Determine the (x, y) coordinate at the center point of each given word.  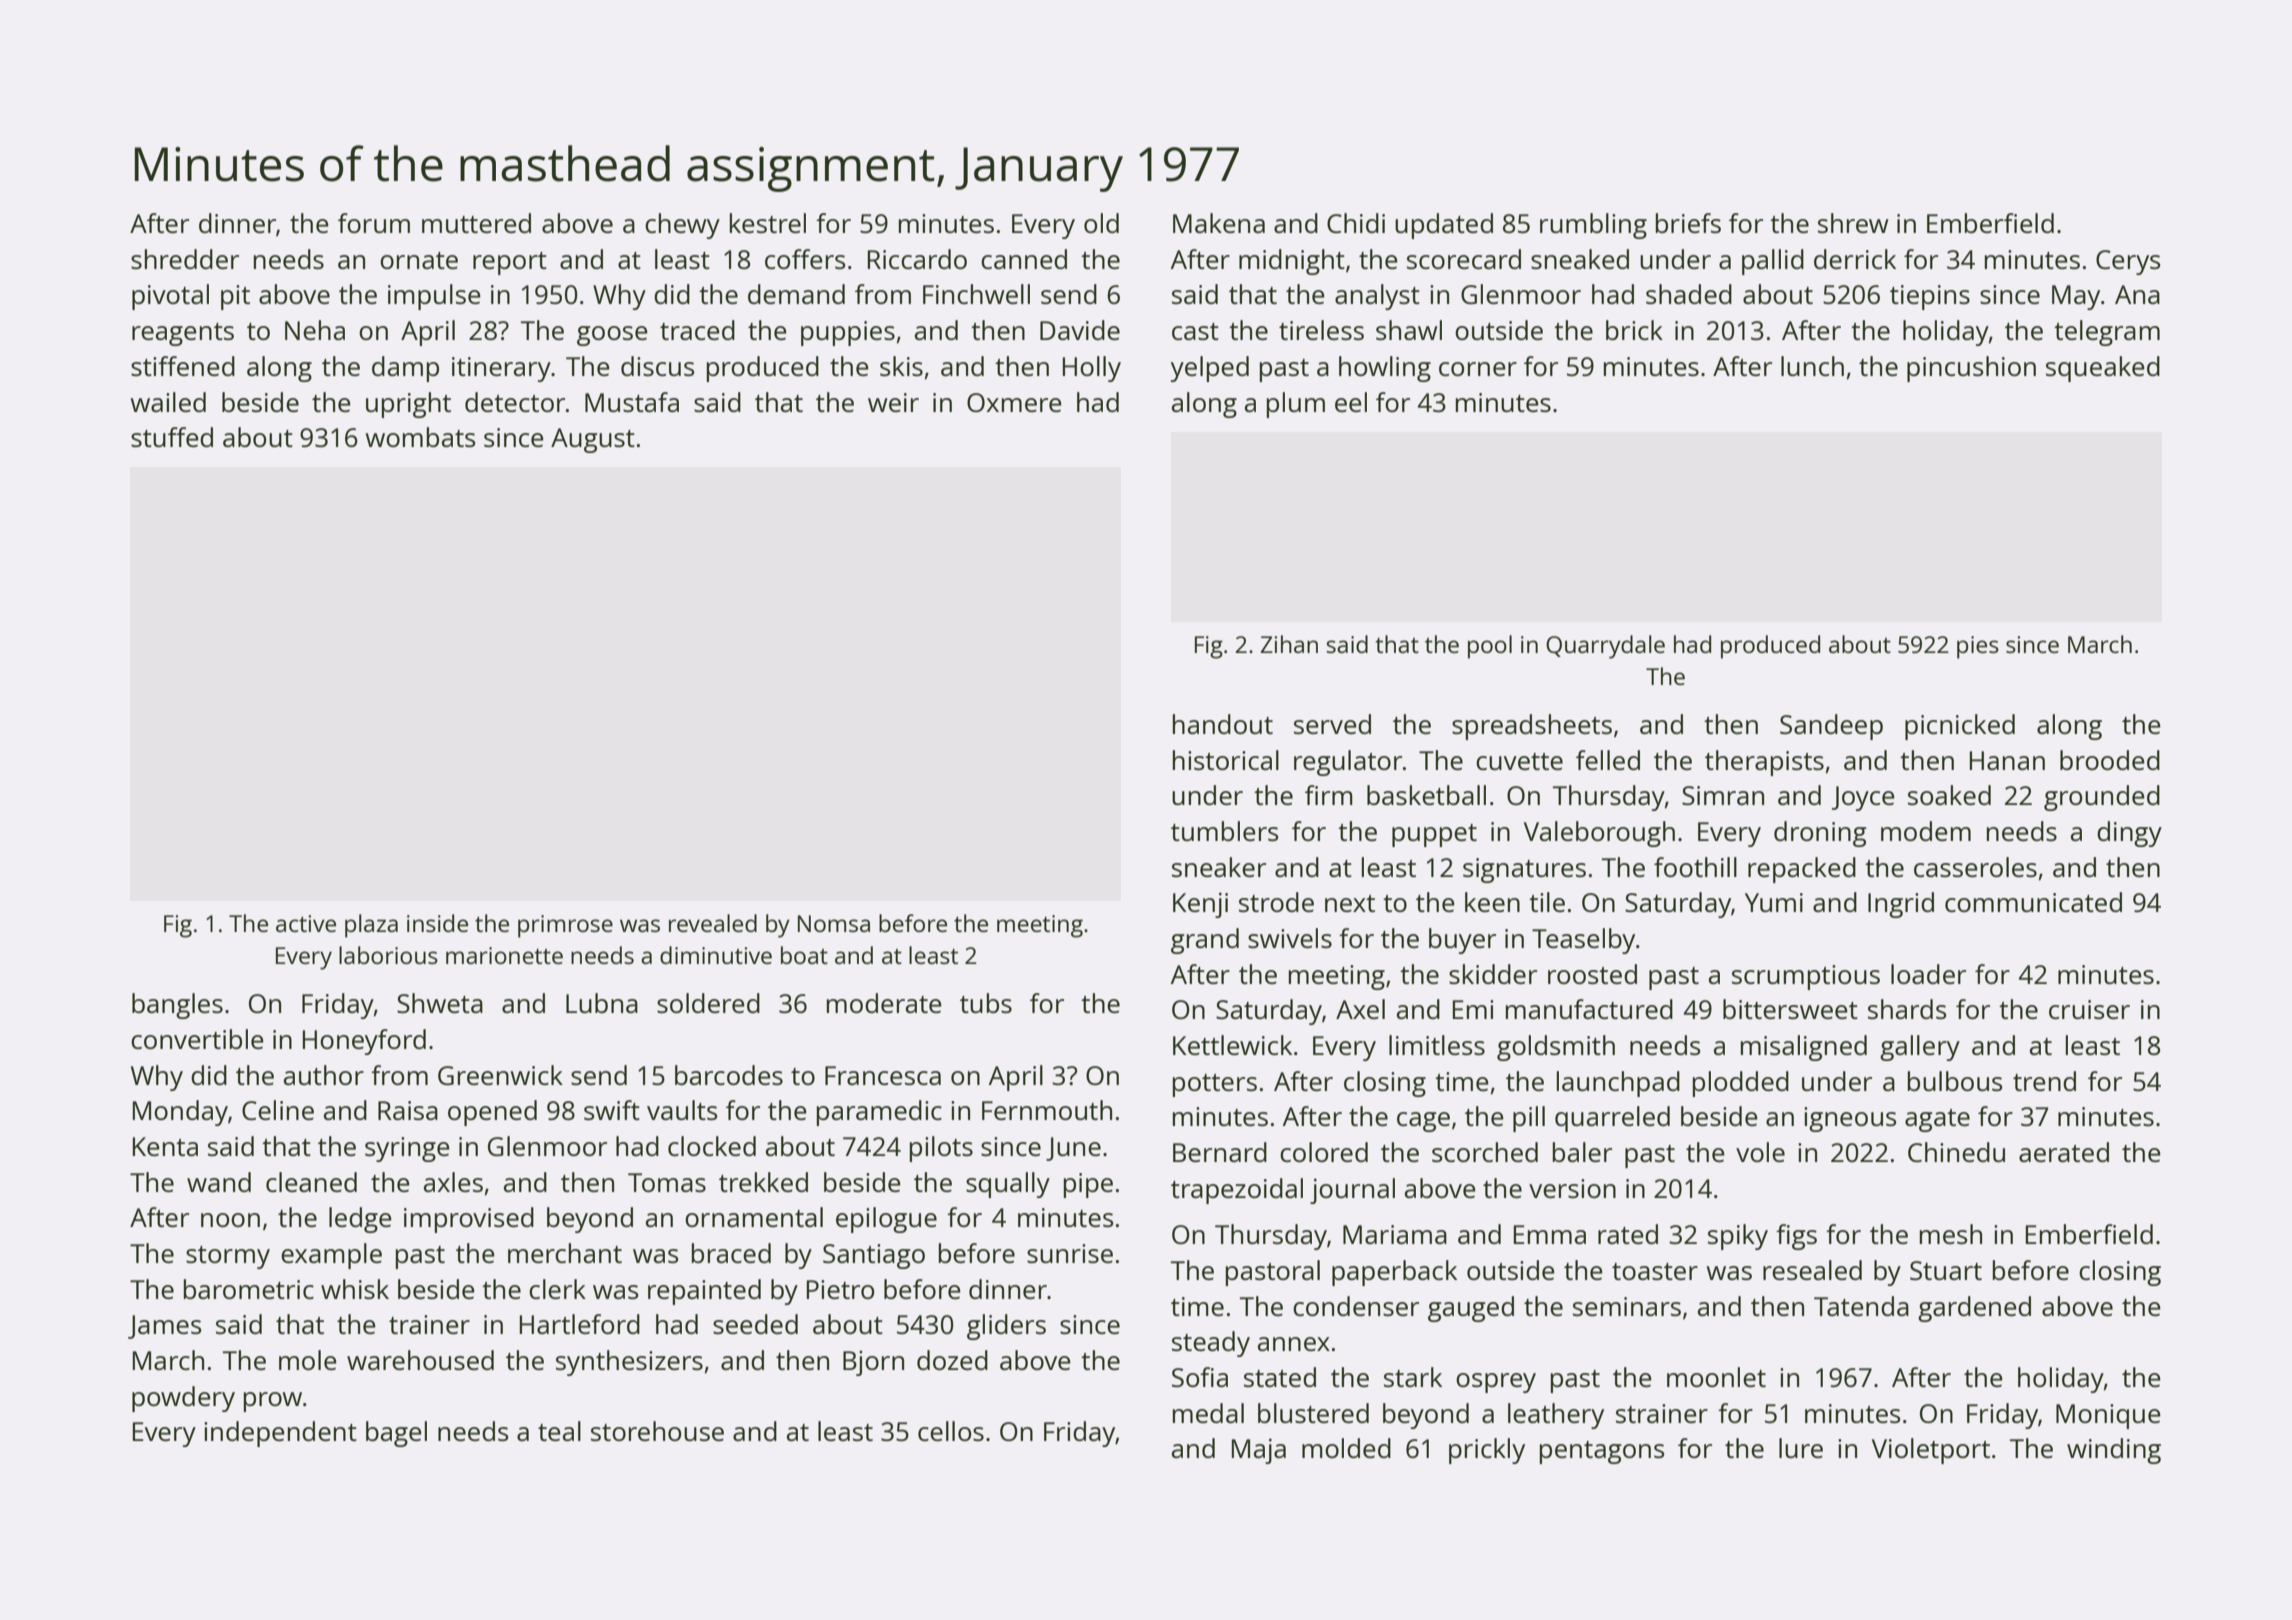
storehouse (657, 1431)
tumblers (1224, 831)
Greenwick (500, 1075)
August (593, 440)
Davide (1080, 330)
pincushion (1971, 369)
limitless (1437, 1045)
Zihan (1289, 644)
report (510, 263)
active (306, 923)
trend (2044, 1081)
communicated (2033, 902)
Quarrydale (1605, 647)
